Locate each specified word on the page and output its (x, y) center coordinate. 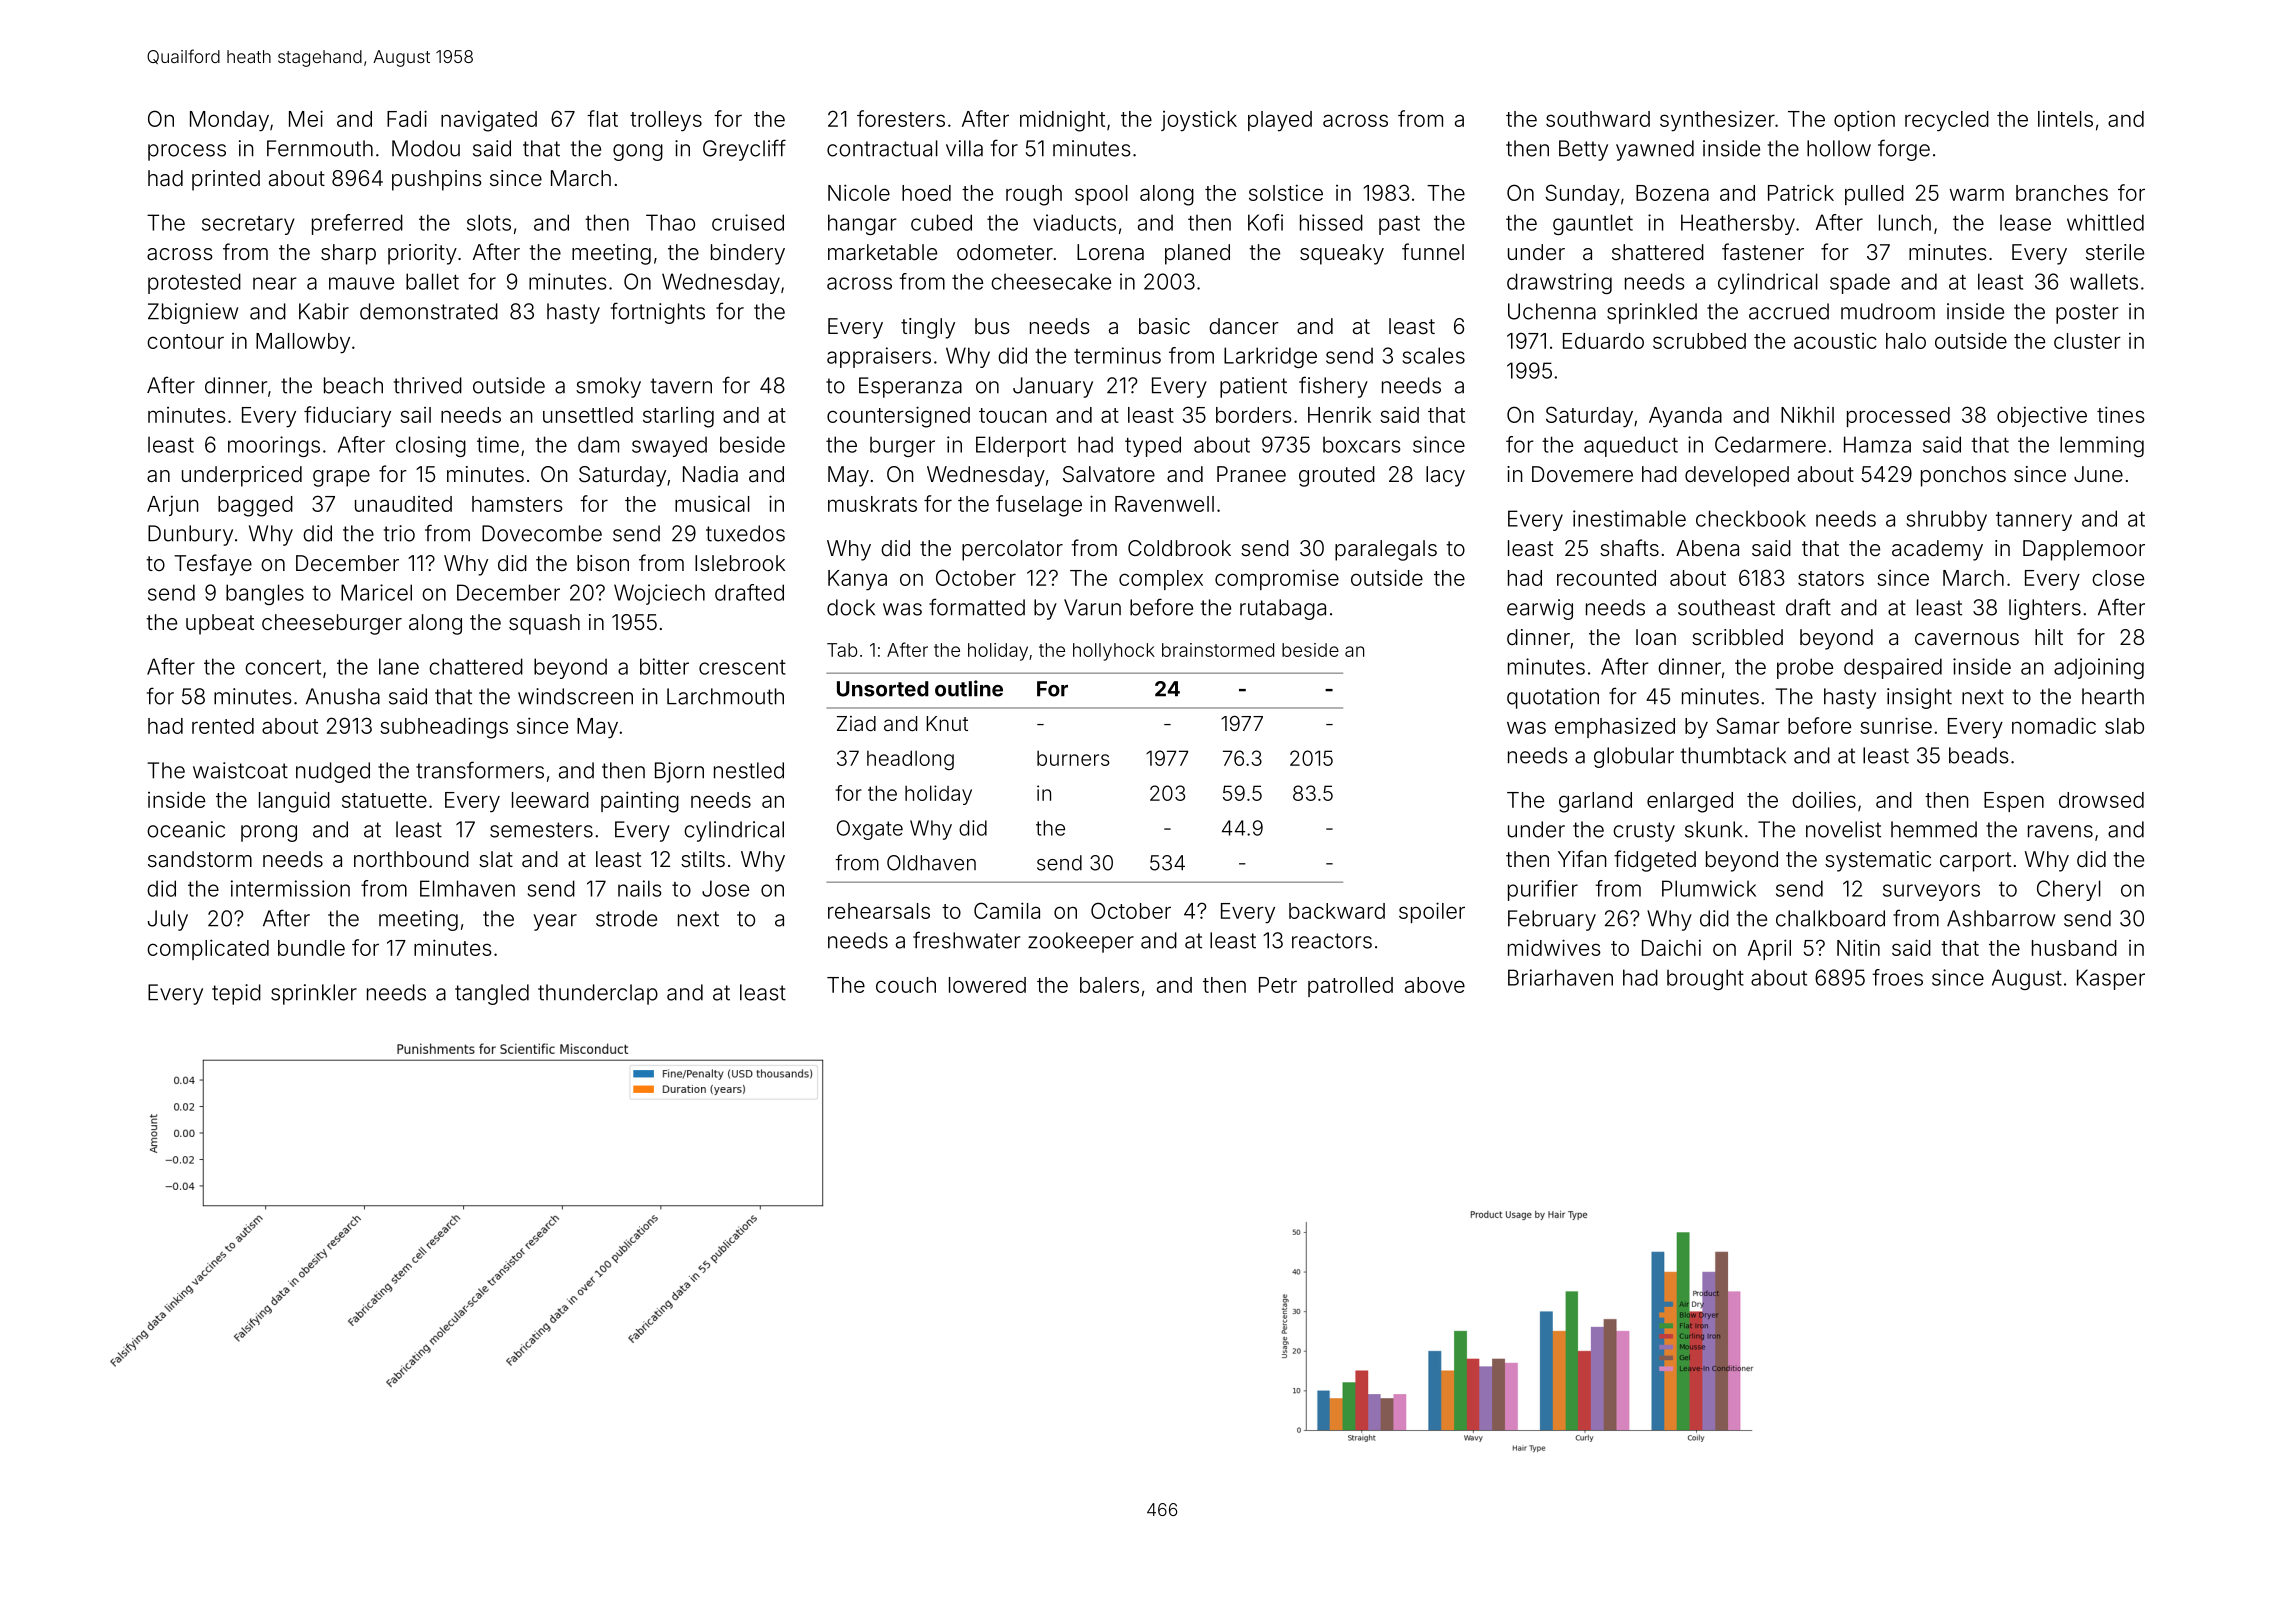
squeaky (1342, 254)
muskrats (872, 504)
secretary (248, 225)
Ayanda (1685, 417)
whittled (2105, 222)
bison (603, 563)
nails (640, 888)
